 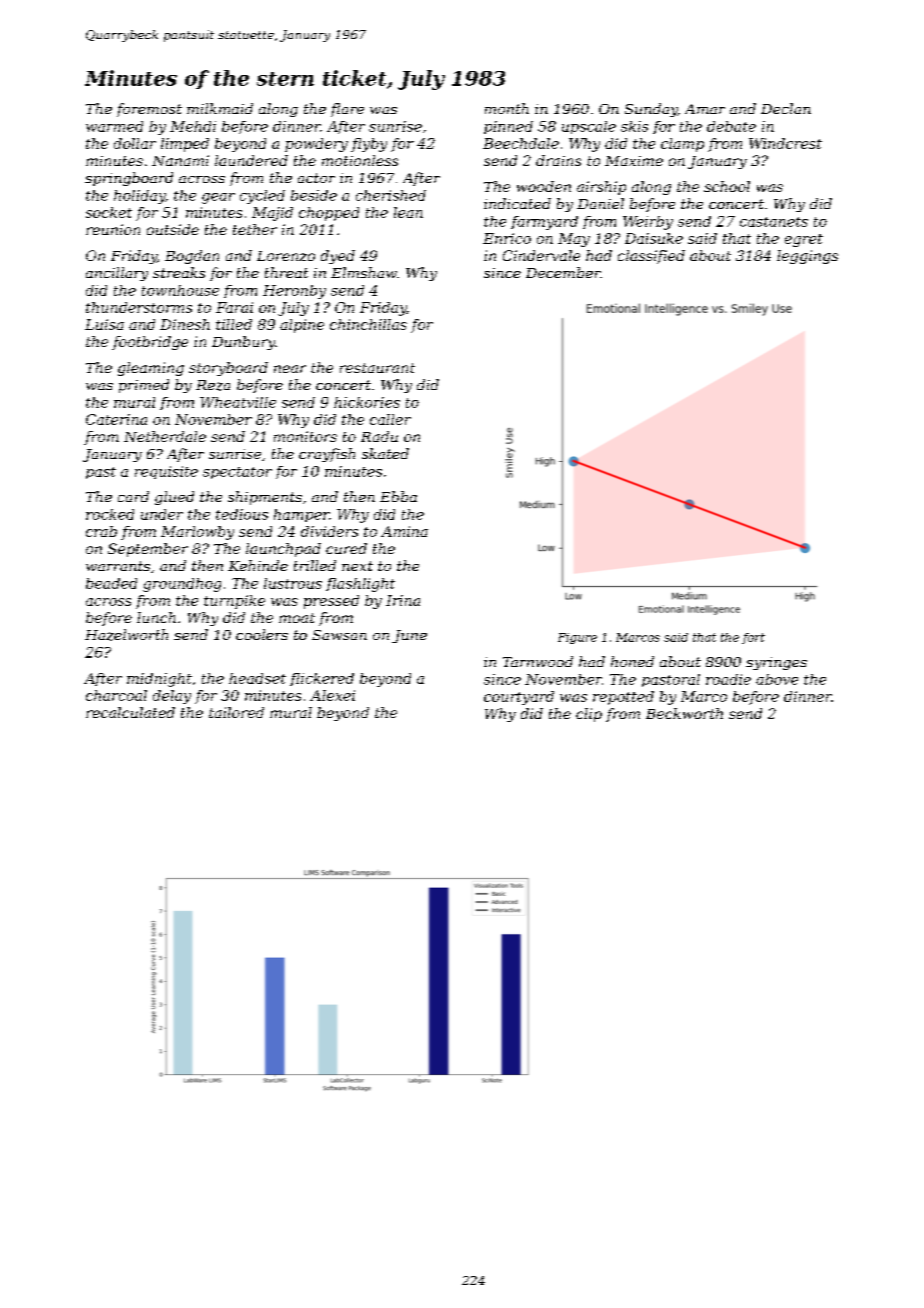 I want to click on hickories, so click(x=367, y=402).
